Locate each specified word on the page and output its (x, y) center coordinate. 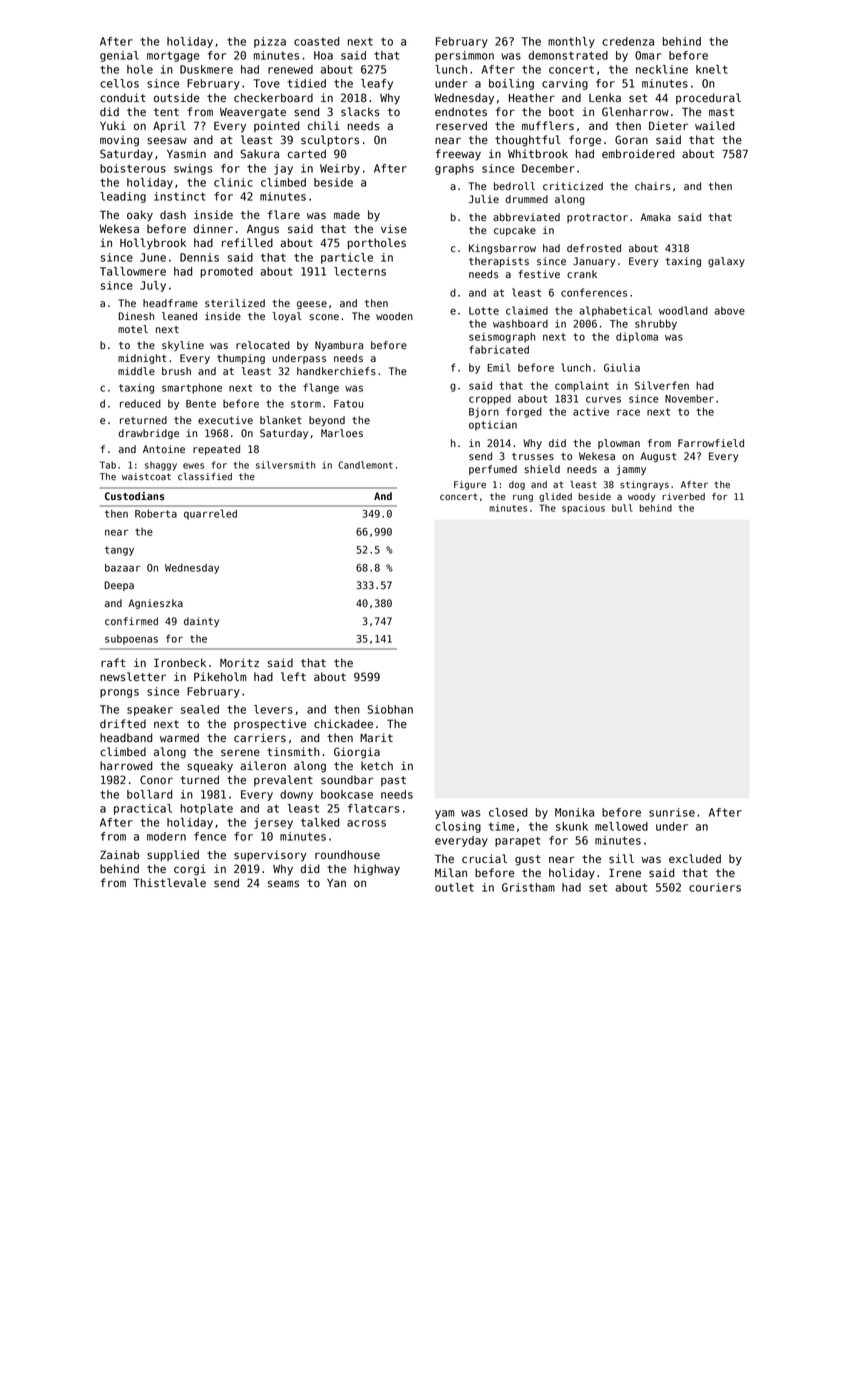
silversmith (285, 465)
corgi (190, 870)
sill (621, 859)
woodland (683, 310)
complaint (582, 386)
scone (324, 317)
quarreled (210, 514)
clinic (233, 182)
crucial (484, 859)
